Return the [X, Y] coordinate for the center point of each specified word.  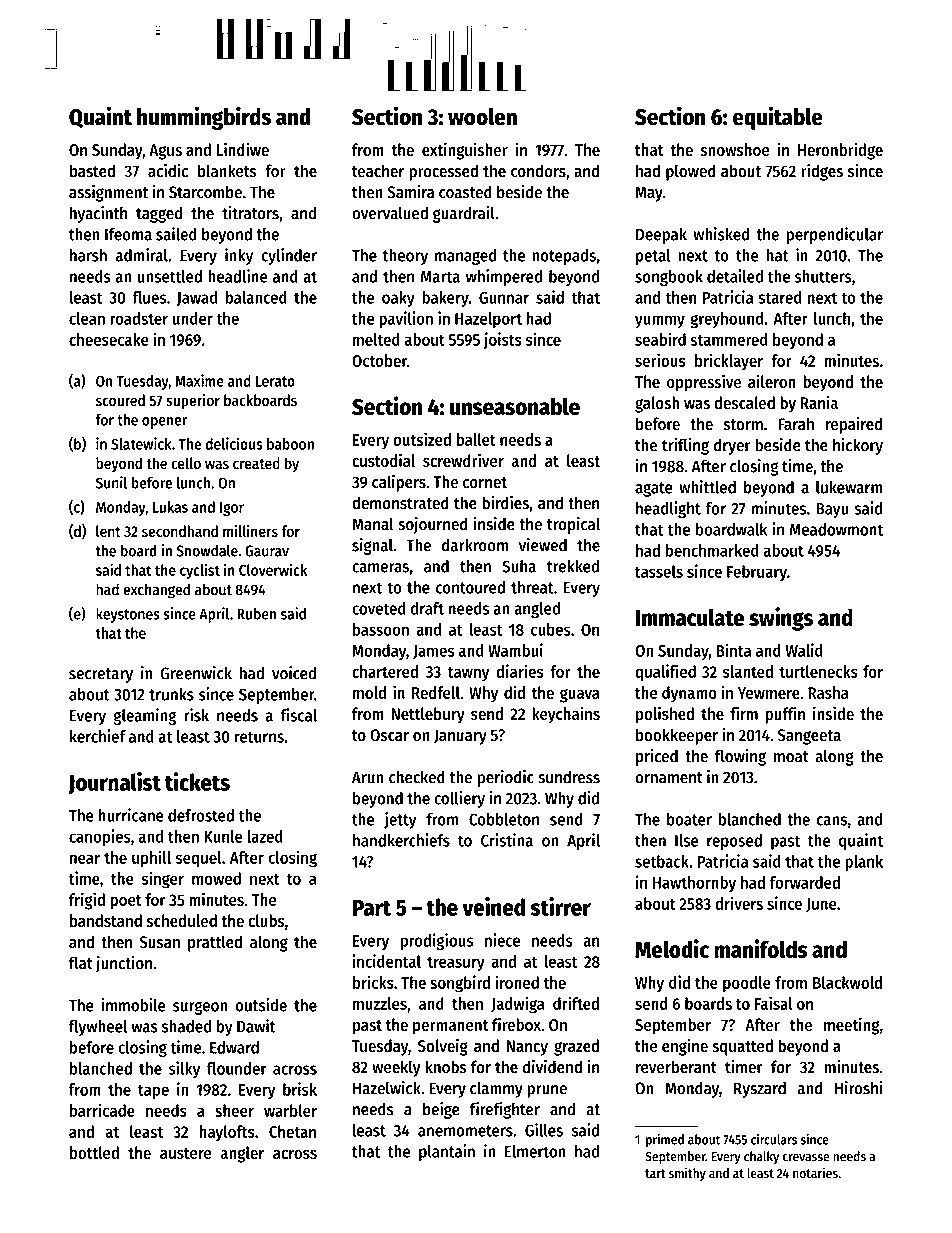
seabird [660, 339]
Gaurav [267, 551]
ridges [822, 172]
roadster [139, 318]
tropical [573, 525]
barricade [102, 1110]
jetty [400, 820]
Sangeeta [809, 737]
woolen [482, 117]
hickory [858, 446]
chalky [761, 1157]
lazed [265, 836]
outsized [422, 439]
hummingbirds [204, 118]
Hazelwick [387, 1088]
